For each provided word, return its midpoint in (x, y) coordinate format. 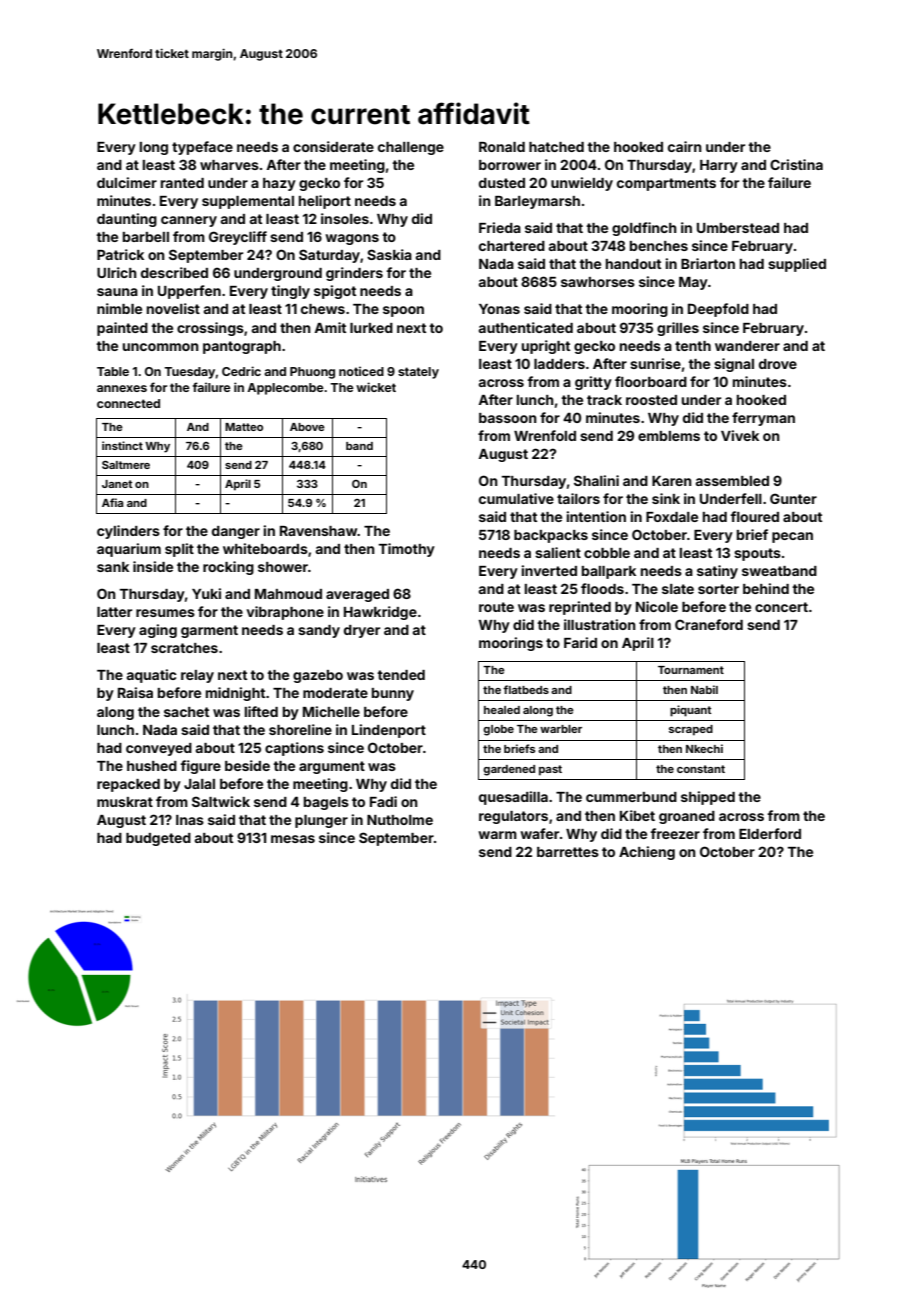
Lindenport (389, 731)
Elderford (770, 833)
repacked (128, 785)
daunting (127, 220)
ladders (559, 364)
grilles (678, 329)
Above (307, 427)
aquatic (152, 676)
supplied (797, 265)
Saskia (389, 254)
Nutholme (400, 820)
